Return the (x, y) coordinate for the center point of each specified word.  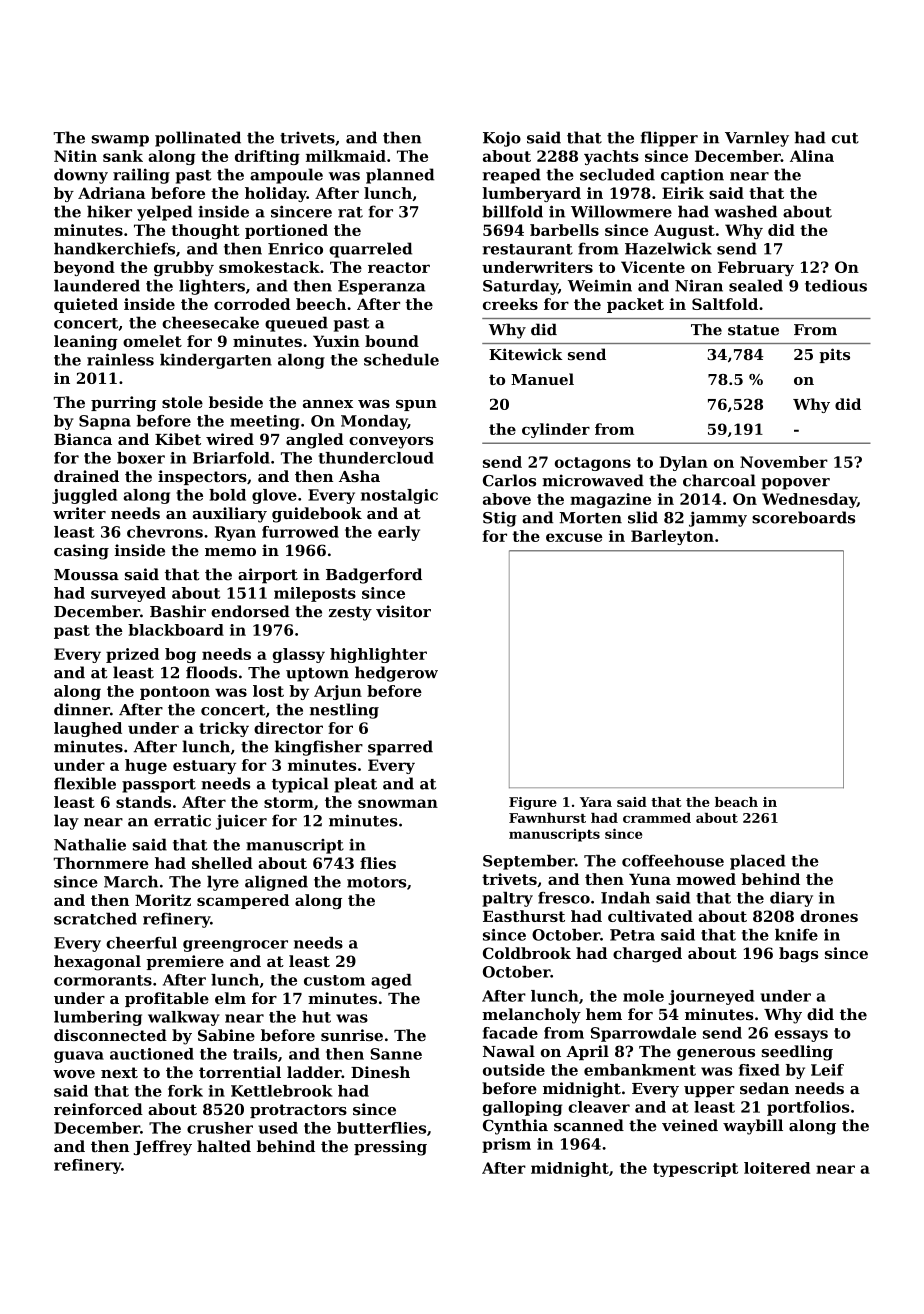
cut (845, 138)
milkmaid (346, 156)
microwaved (593, 480)
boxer (141, 458)
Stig (500, 519)
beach (736, 802)
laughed (88, 729)
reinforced (98, 1109)
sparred (400, 748)
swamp (120, 141)
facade (510, 1033)
